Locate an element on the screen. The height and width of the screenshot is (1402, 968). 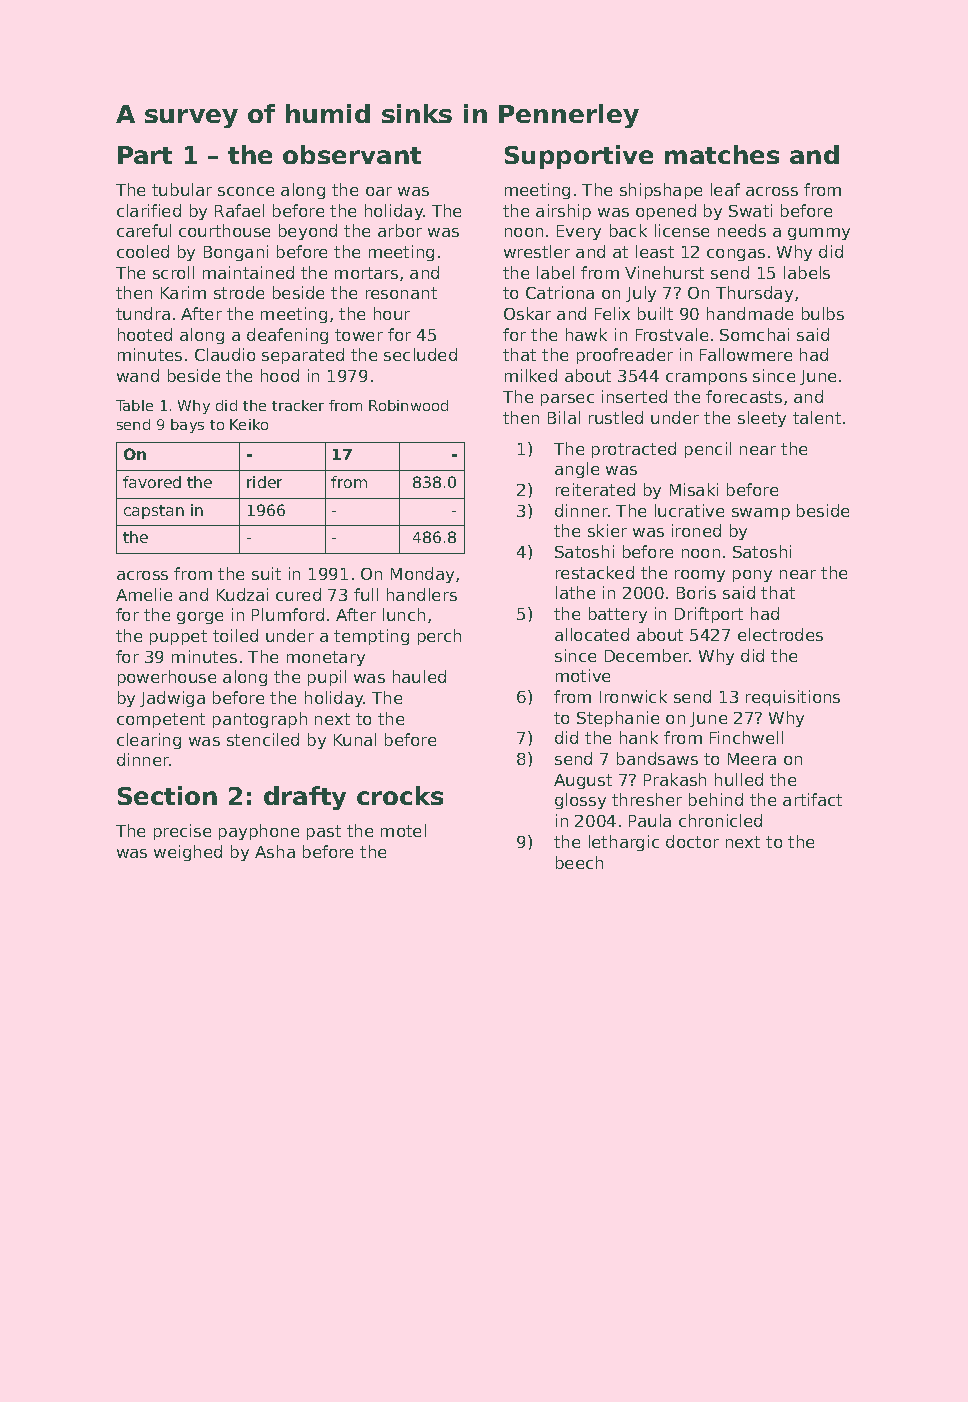
pony is located at coordinates (752, 576).
